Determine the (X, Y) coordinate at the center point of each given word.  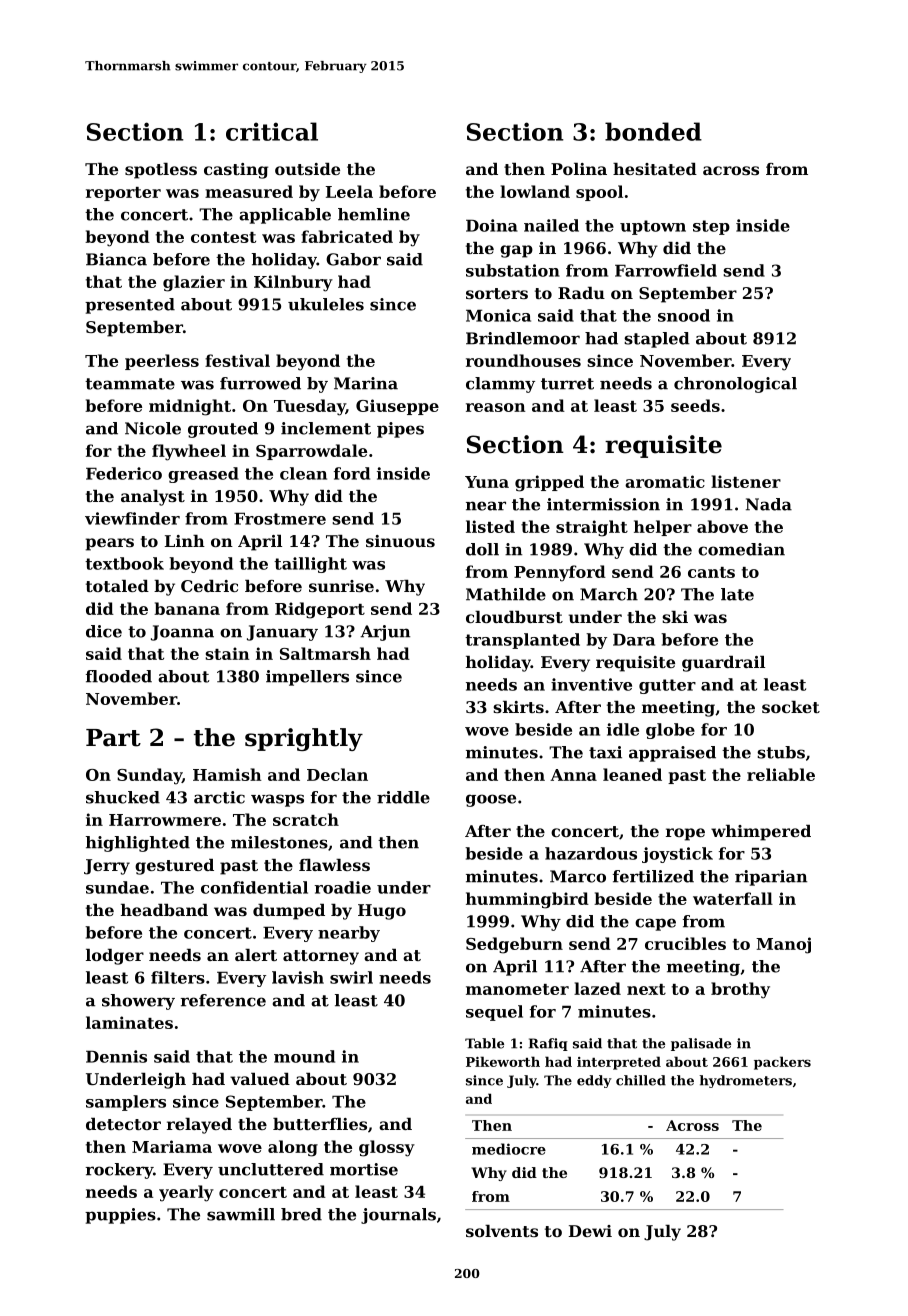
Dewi (590, 1231)
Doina (492, 225)
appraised (672, 754)
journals (398, 1216)
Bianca (116, 259)
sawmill (241, 1214)
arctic (219, 797)
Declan (337, 774)
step (711, 227)
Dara (634, 639)
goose (491, 800)
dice (104, 631)
